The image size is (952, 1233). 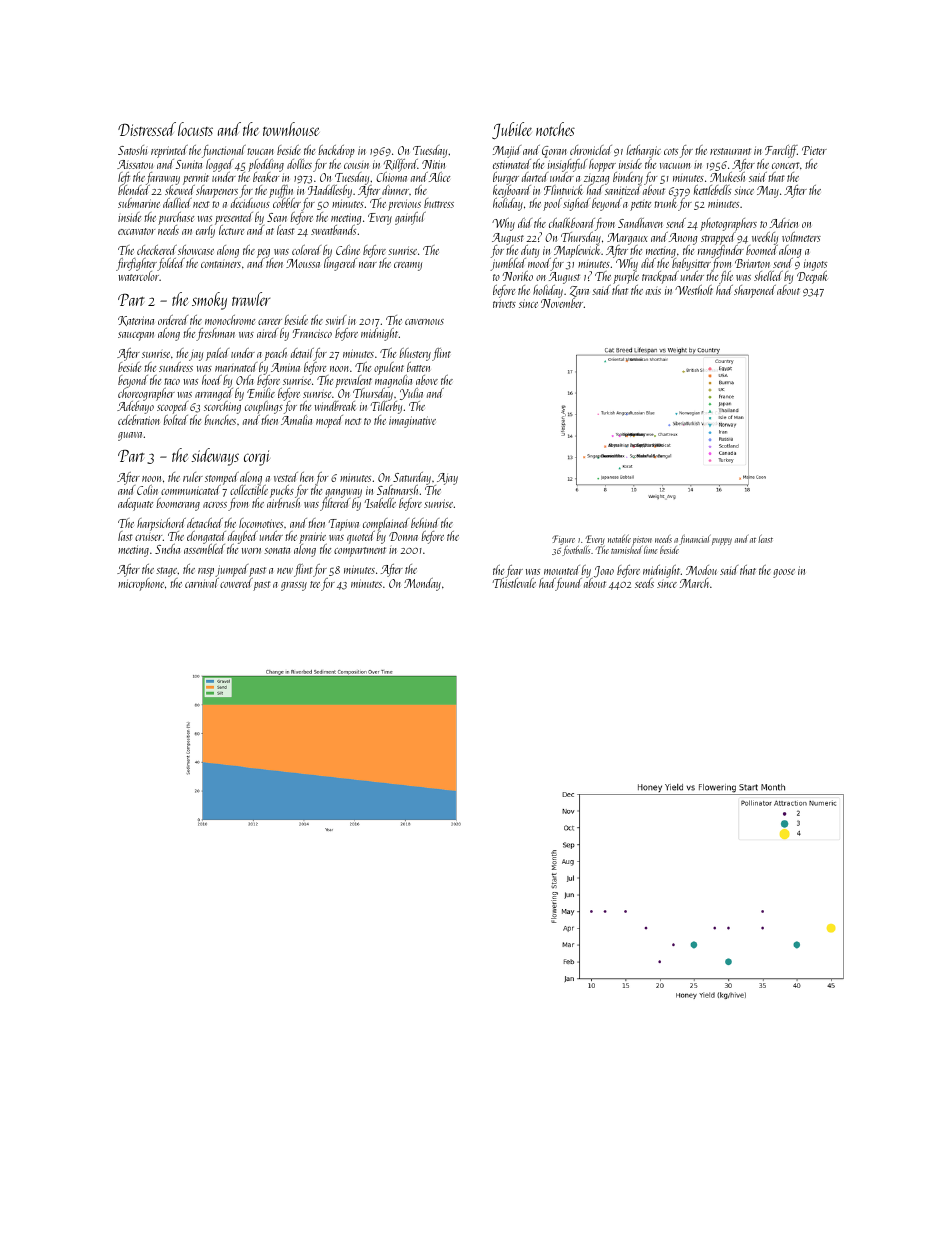 What do you see at coordinates (424, 322) in the image?
I see `cavernous` at bounding box center [424, 322].
